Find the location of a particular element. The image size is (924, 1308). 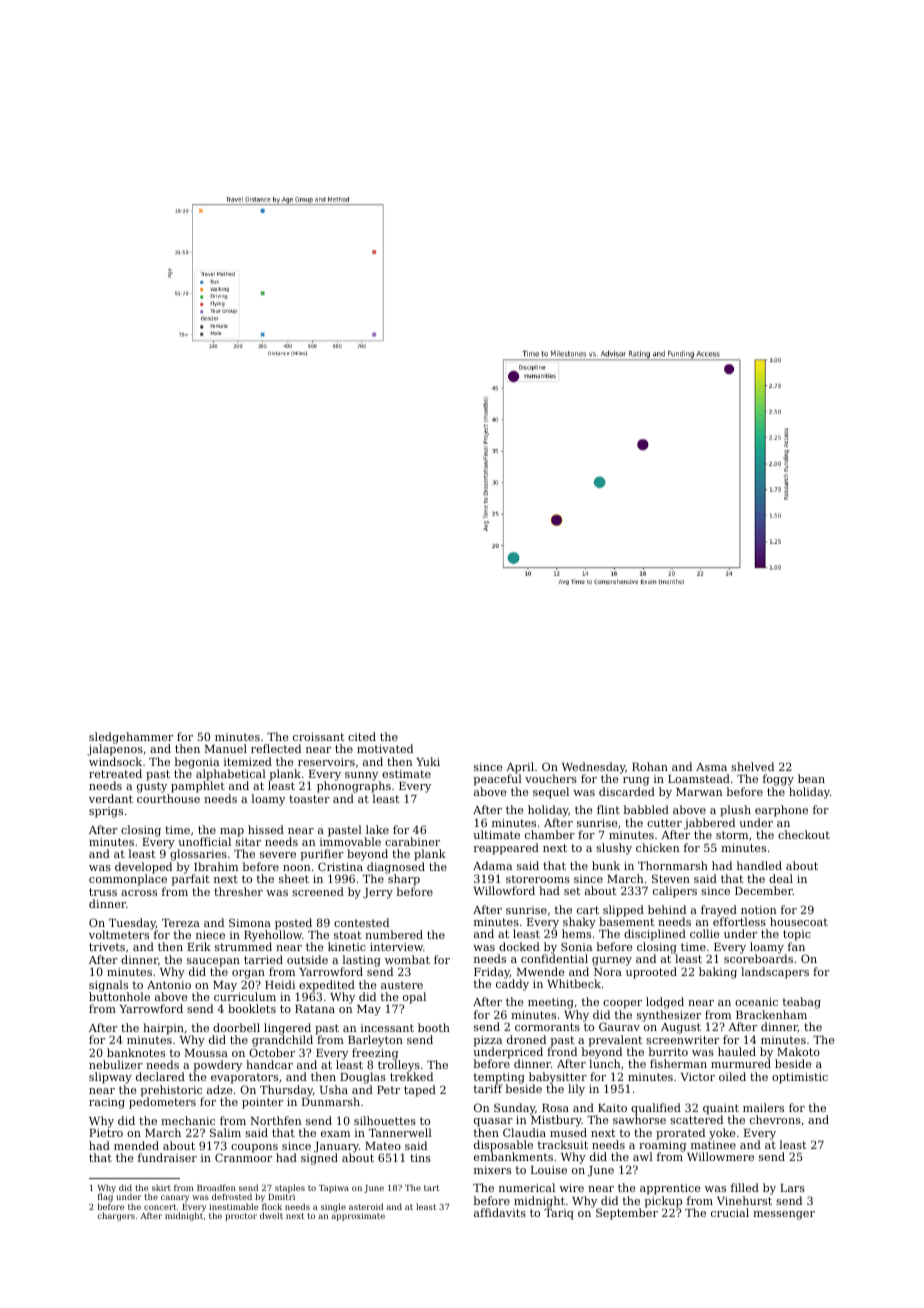

voltmeters is located at coordinates (119, 934).
